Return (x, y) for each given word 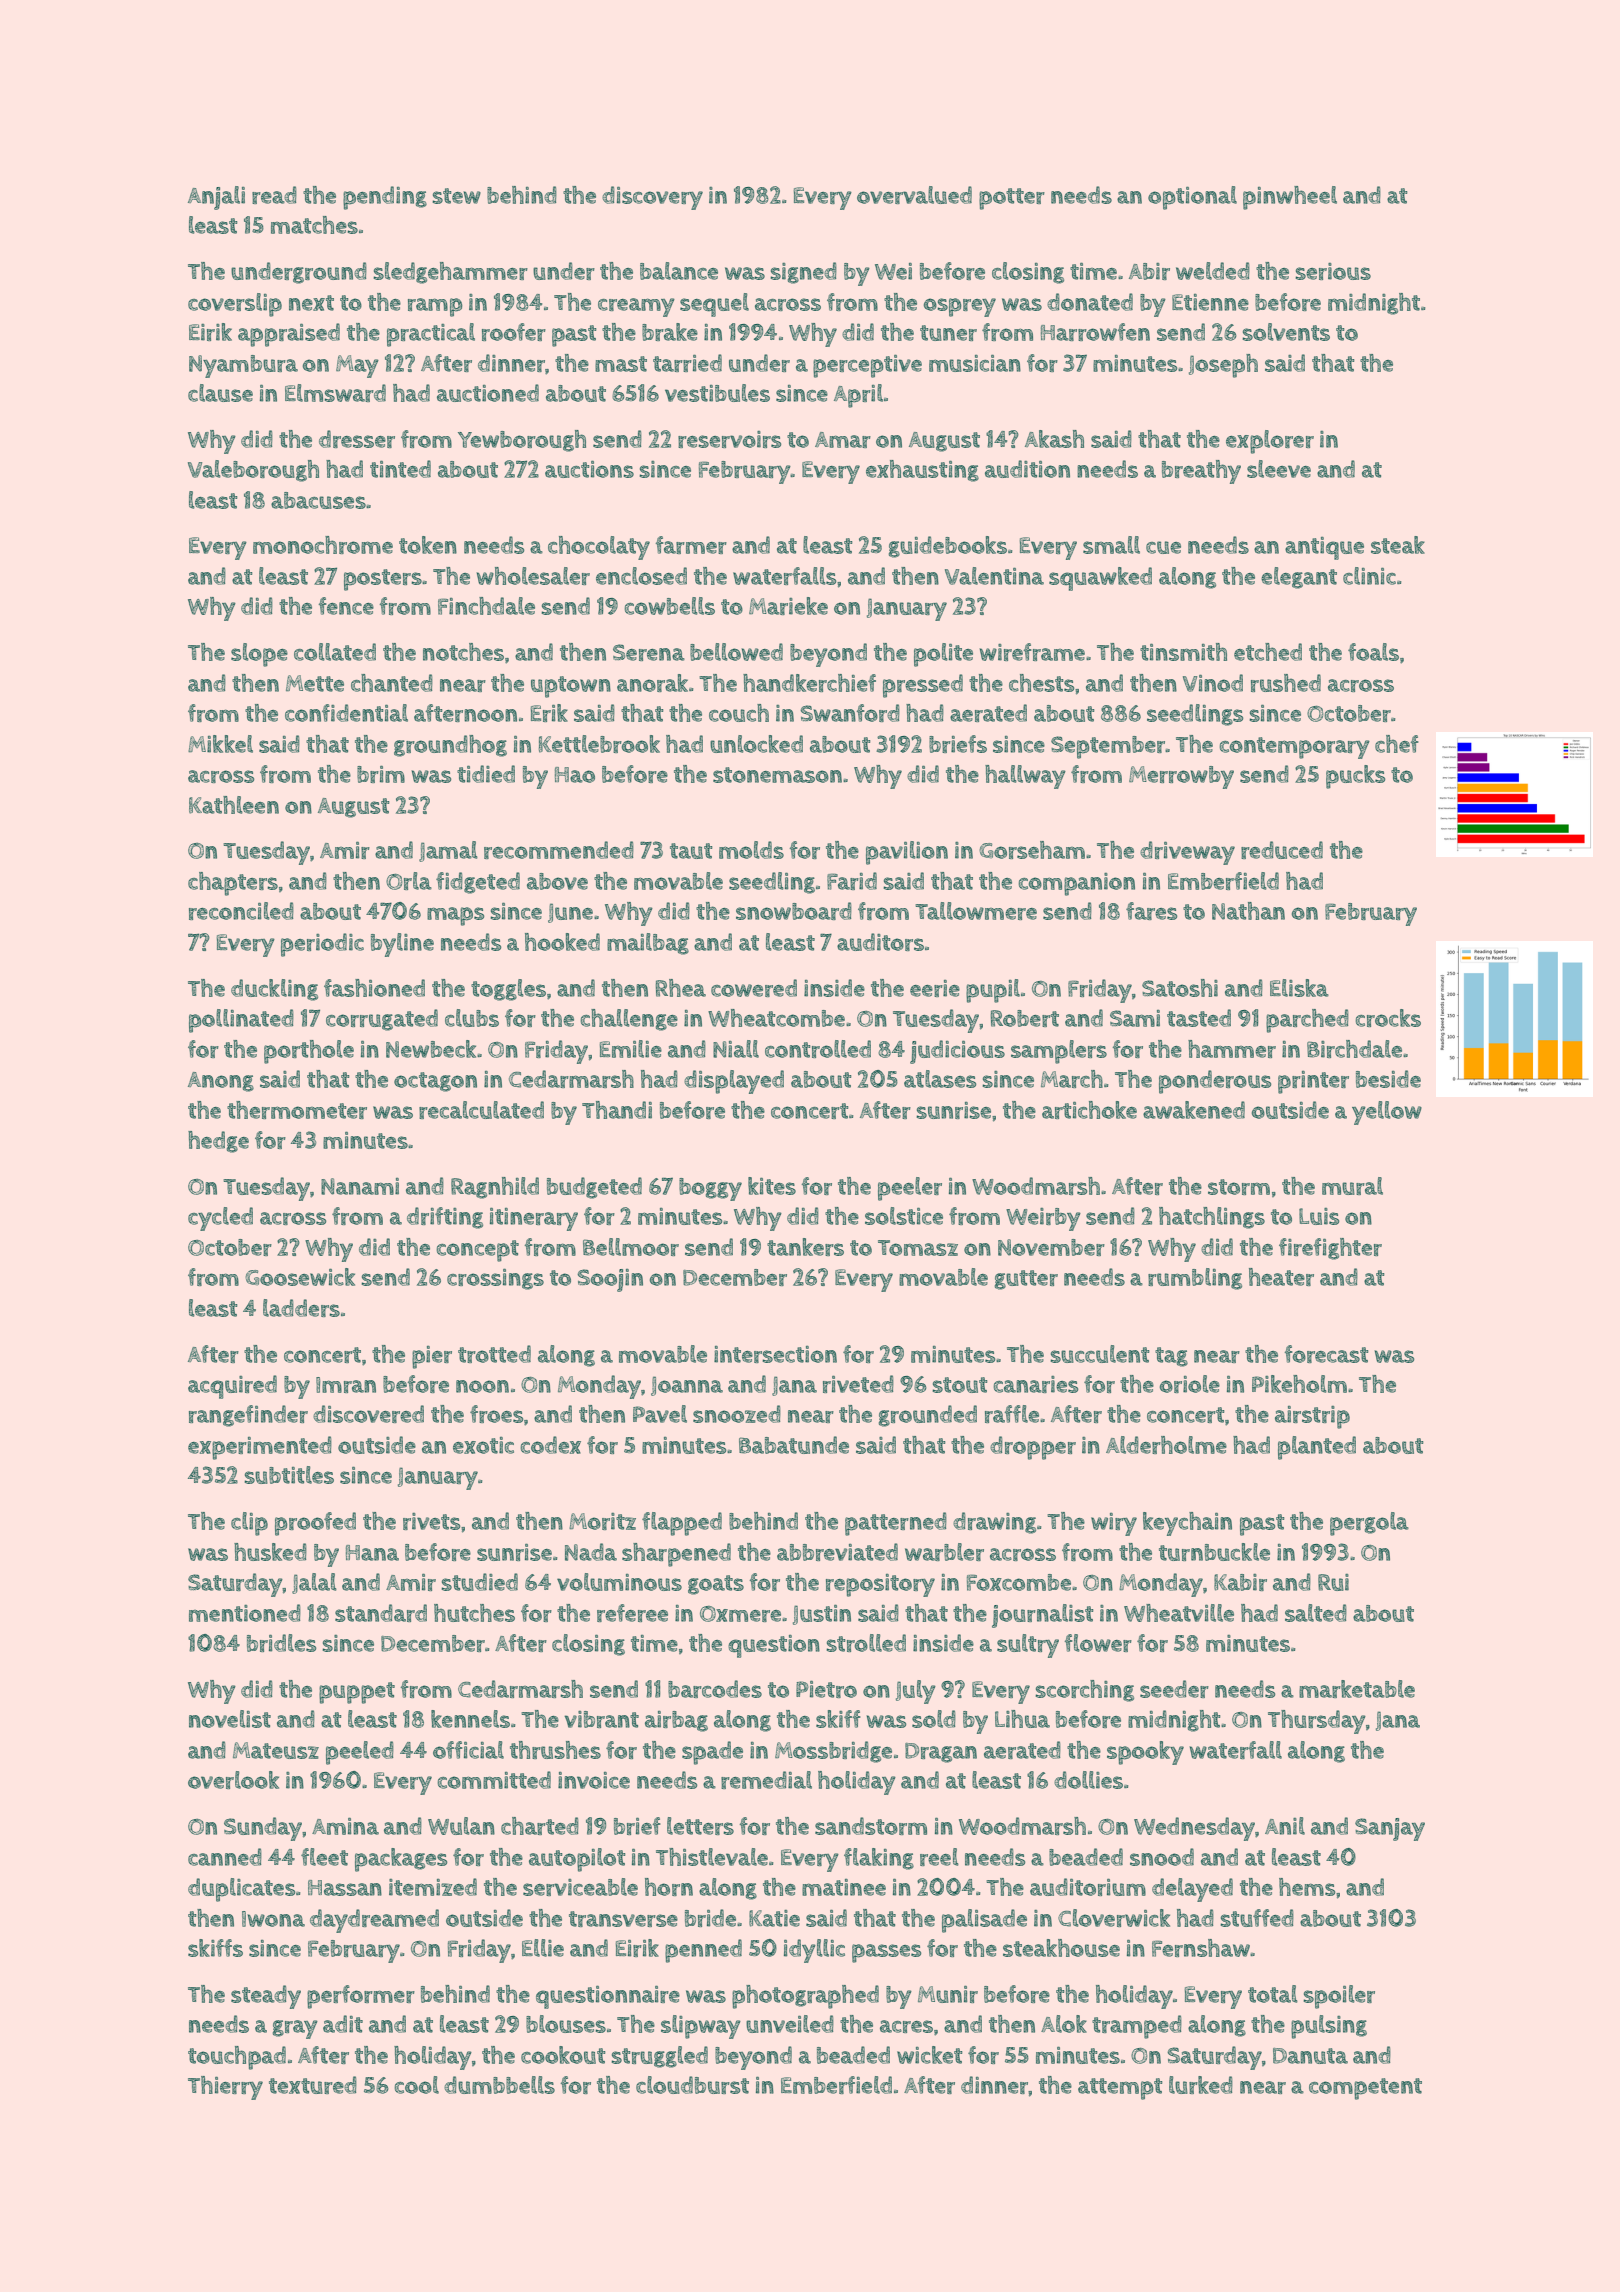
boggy (710, 1189)
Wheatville (1179, 1613)
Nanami (360, 1186)
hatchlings (1212, 1218)
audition (1027, 469)
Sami (1135, 1018)
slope (259, 655)
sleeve (1279, 469)
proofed (315, 1524)
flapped (682, 1524)
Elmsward (335, 393)
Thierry (225, 2088)
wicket (929, 2055)
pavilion (907, 853)
